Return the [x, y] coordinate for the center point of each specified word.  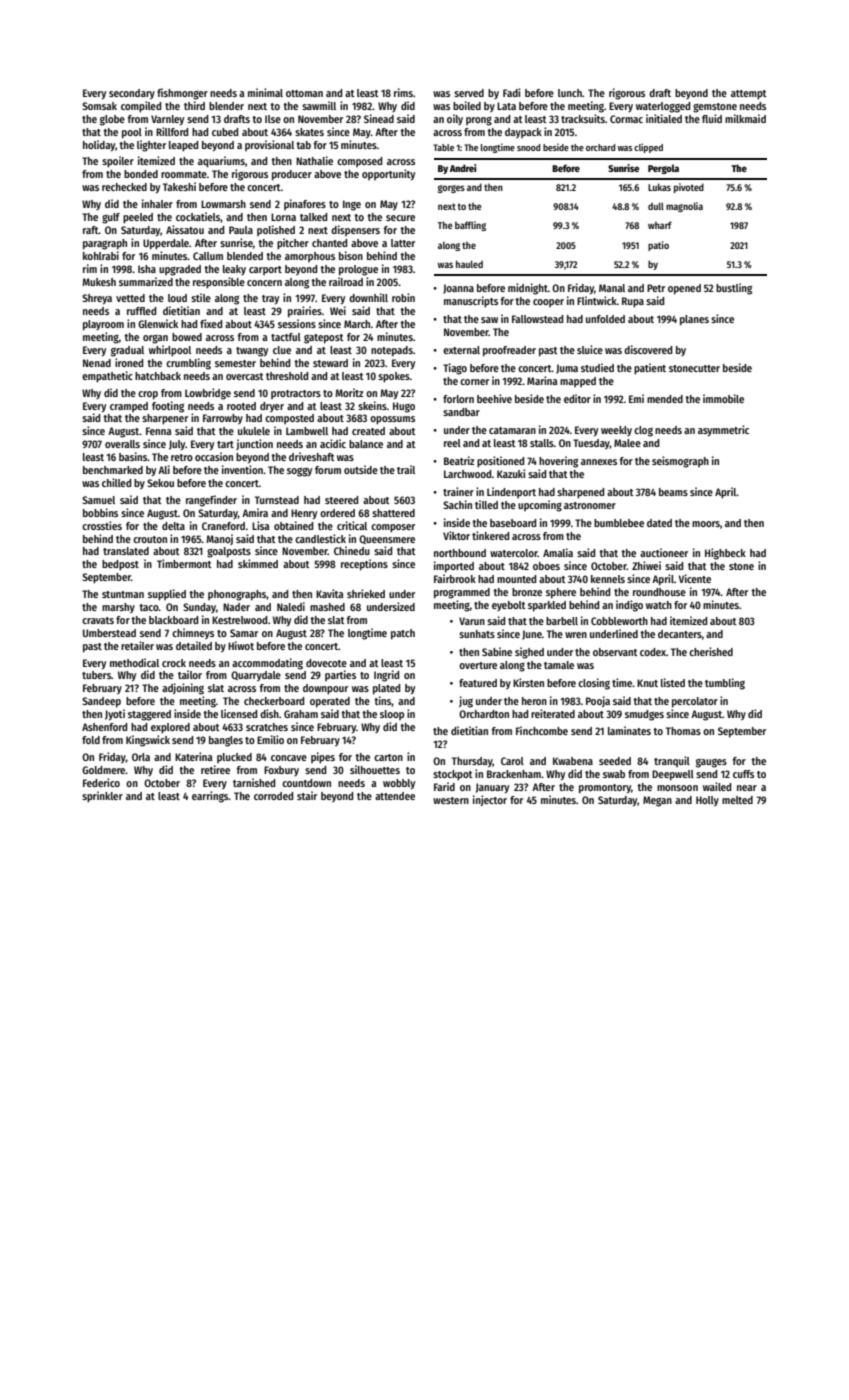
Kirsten [528, 682]
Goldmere [104, 770]
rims [403, 92]
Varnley [167, 120]
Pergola [663, 169]
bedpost [120, 565]
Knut [647, 683]
